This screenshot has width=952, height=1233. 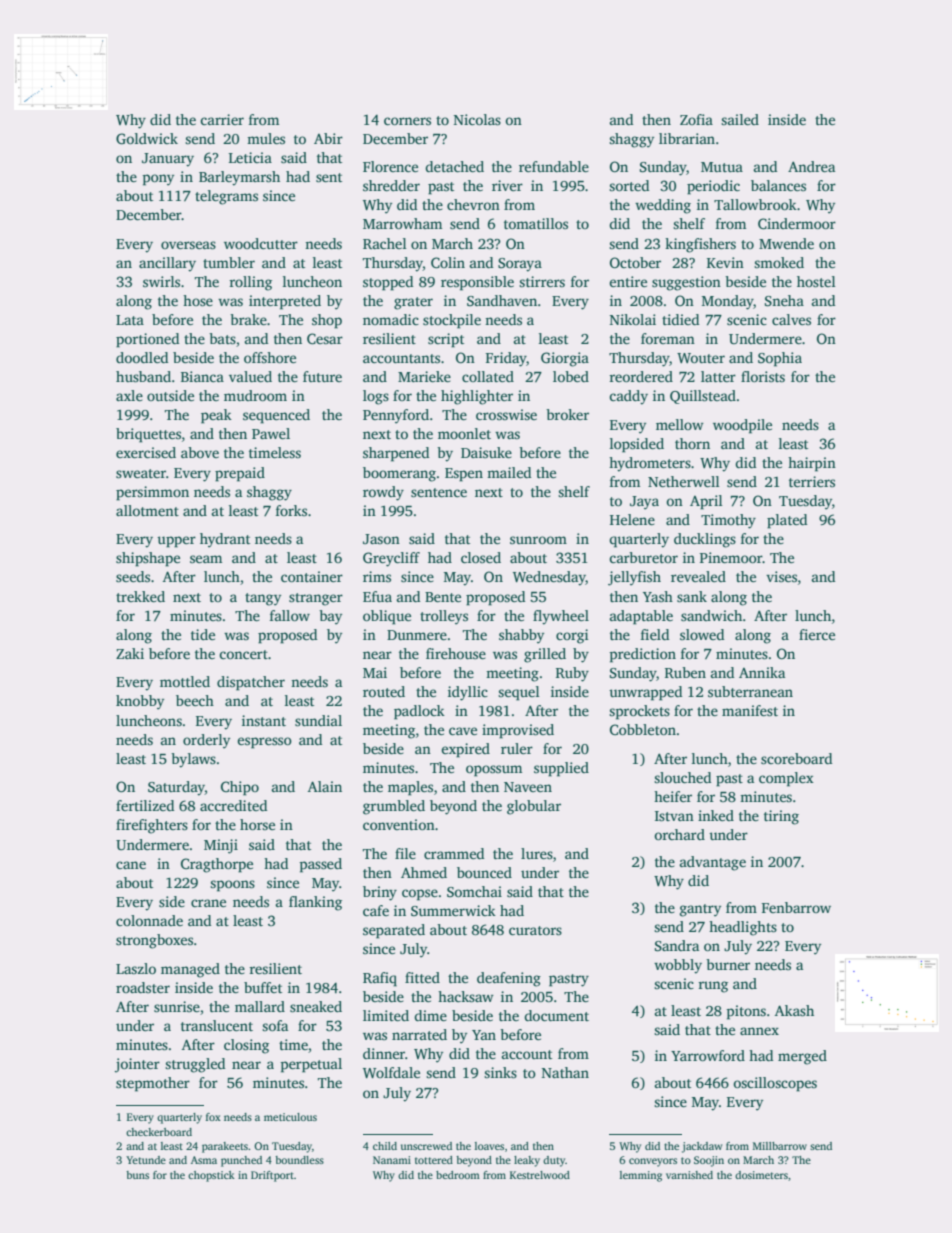 I want to click on roadster, so click(x=143, y=987).
